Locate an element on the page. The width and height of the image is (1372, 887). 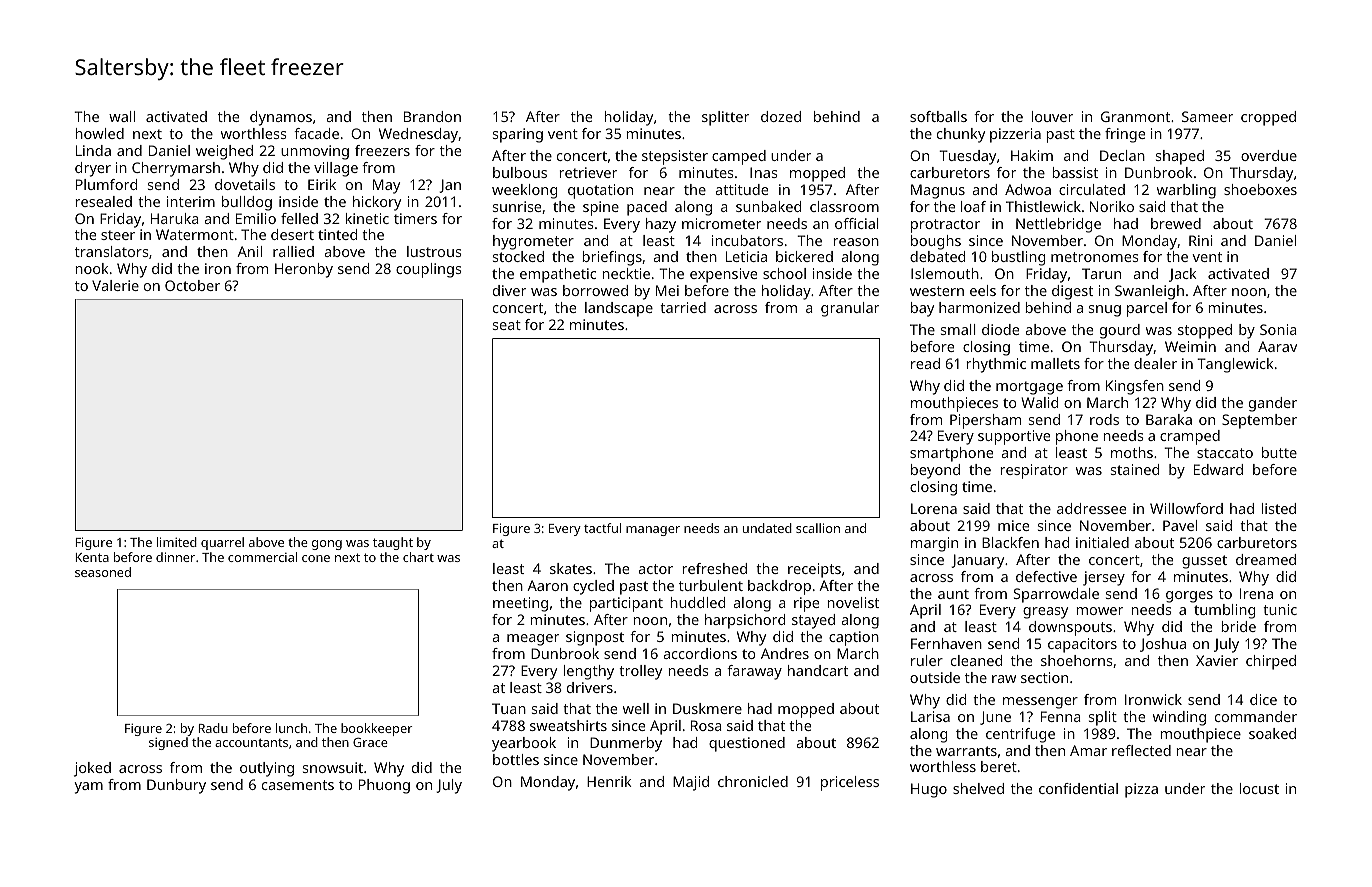
softballs is located at coordinates (938, 116).
